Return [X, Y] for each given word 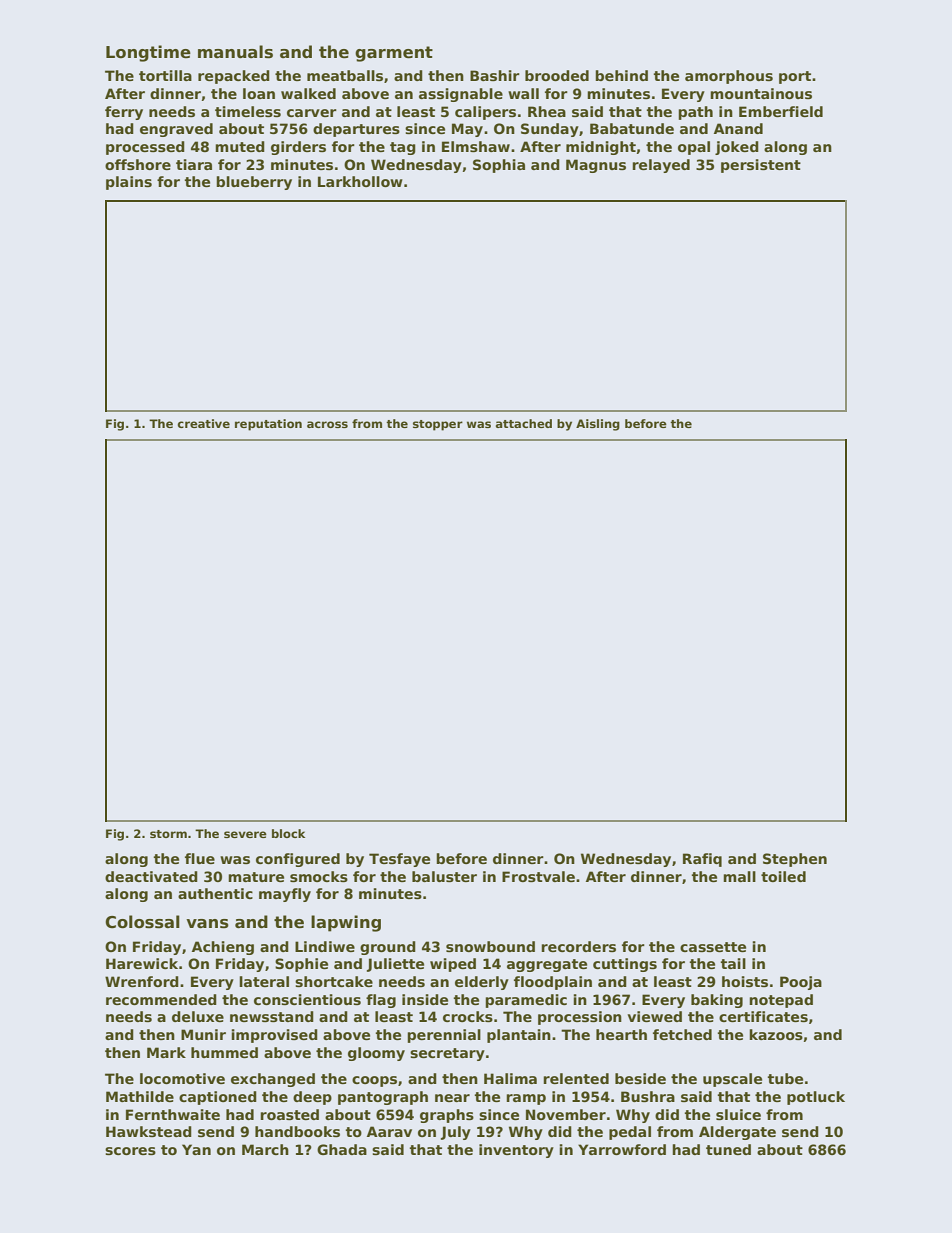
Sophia [499, 166]
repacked [234, 77]
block [288, 833]
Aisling [598, 425]
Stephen [795, 860]
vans [207, 924]
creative [204, 423]
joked [737, 148]
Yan [196, 1149]
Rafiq [702, 860]
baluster [444, 876]
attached [524, 423]
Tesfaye [399, 860]
